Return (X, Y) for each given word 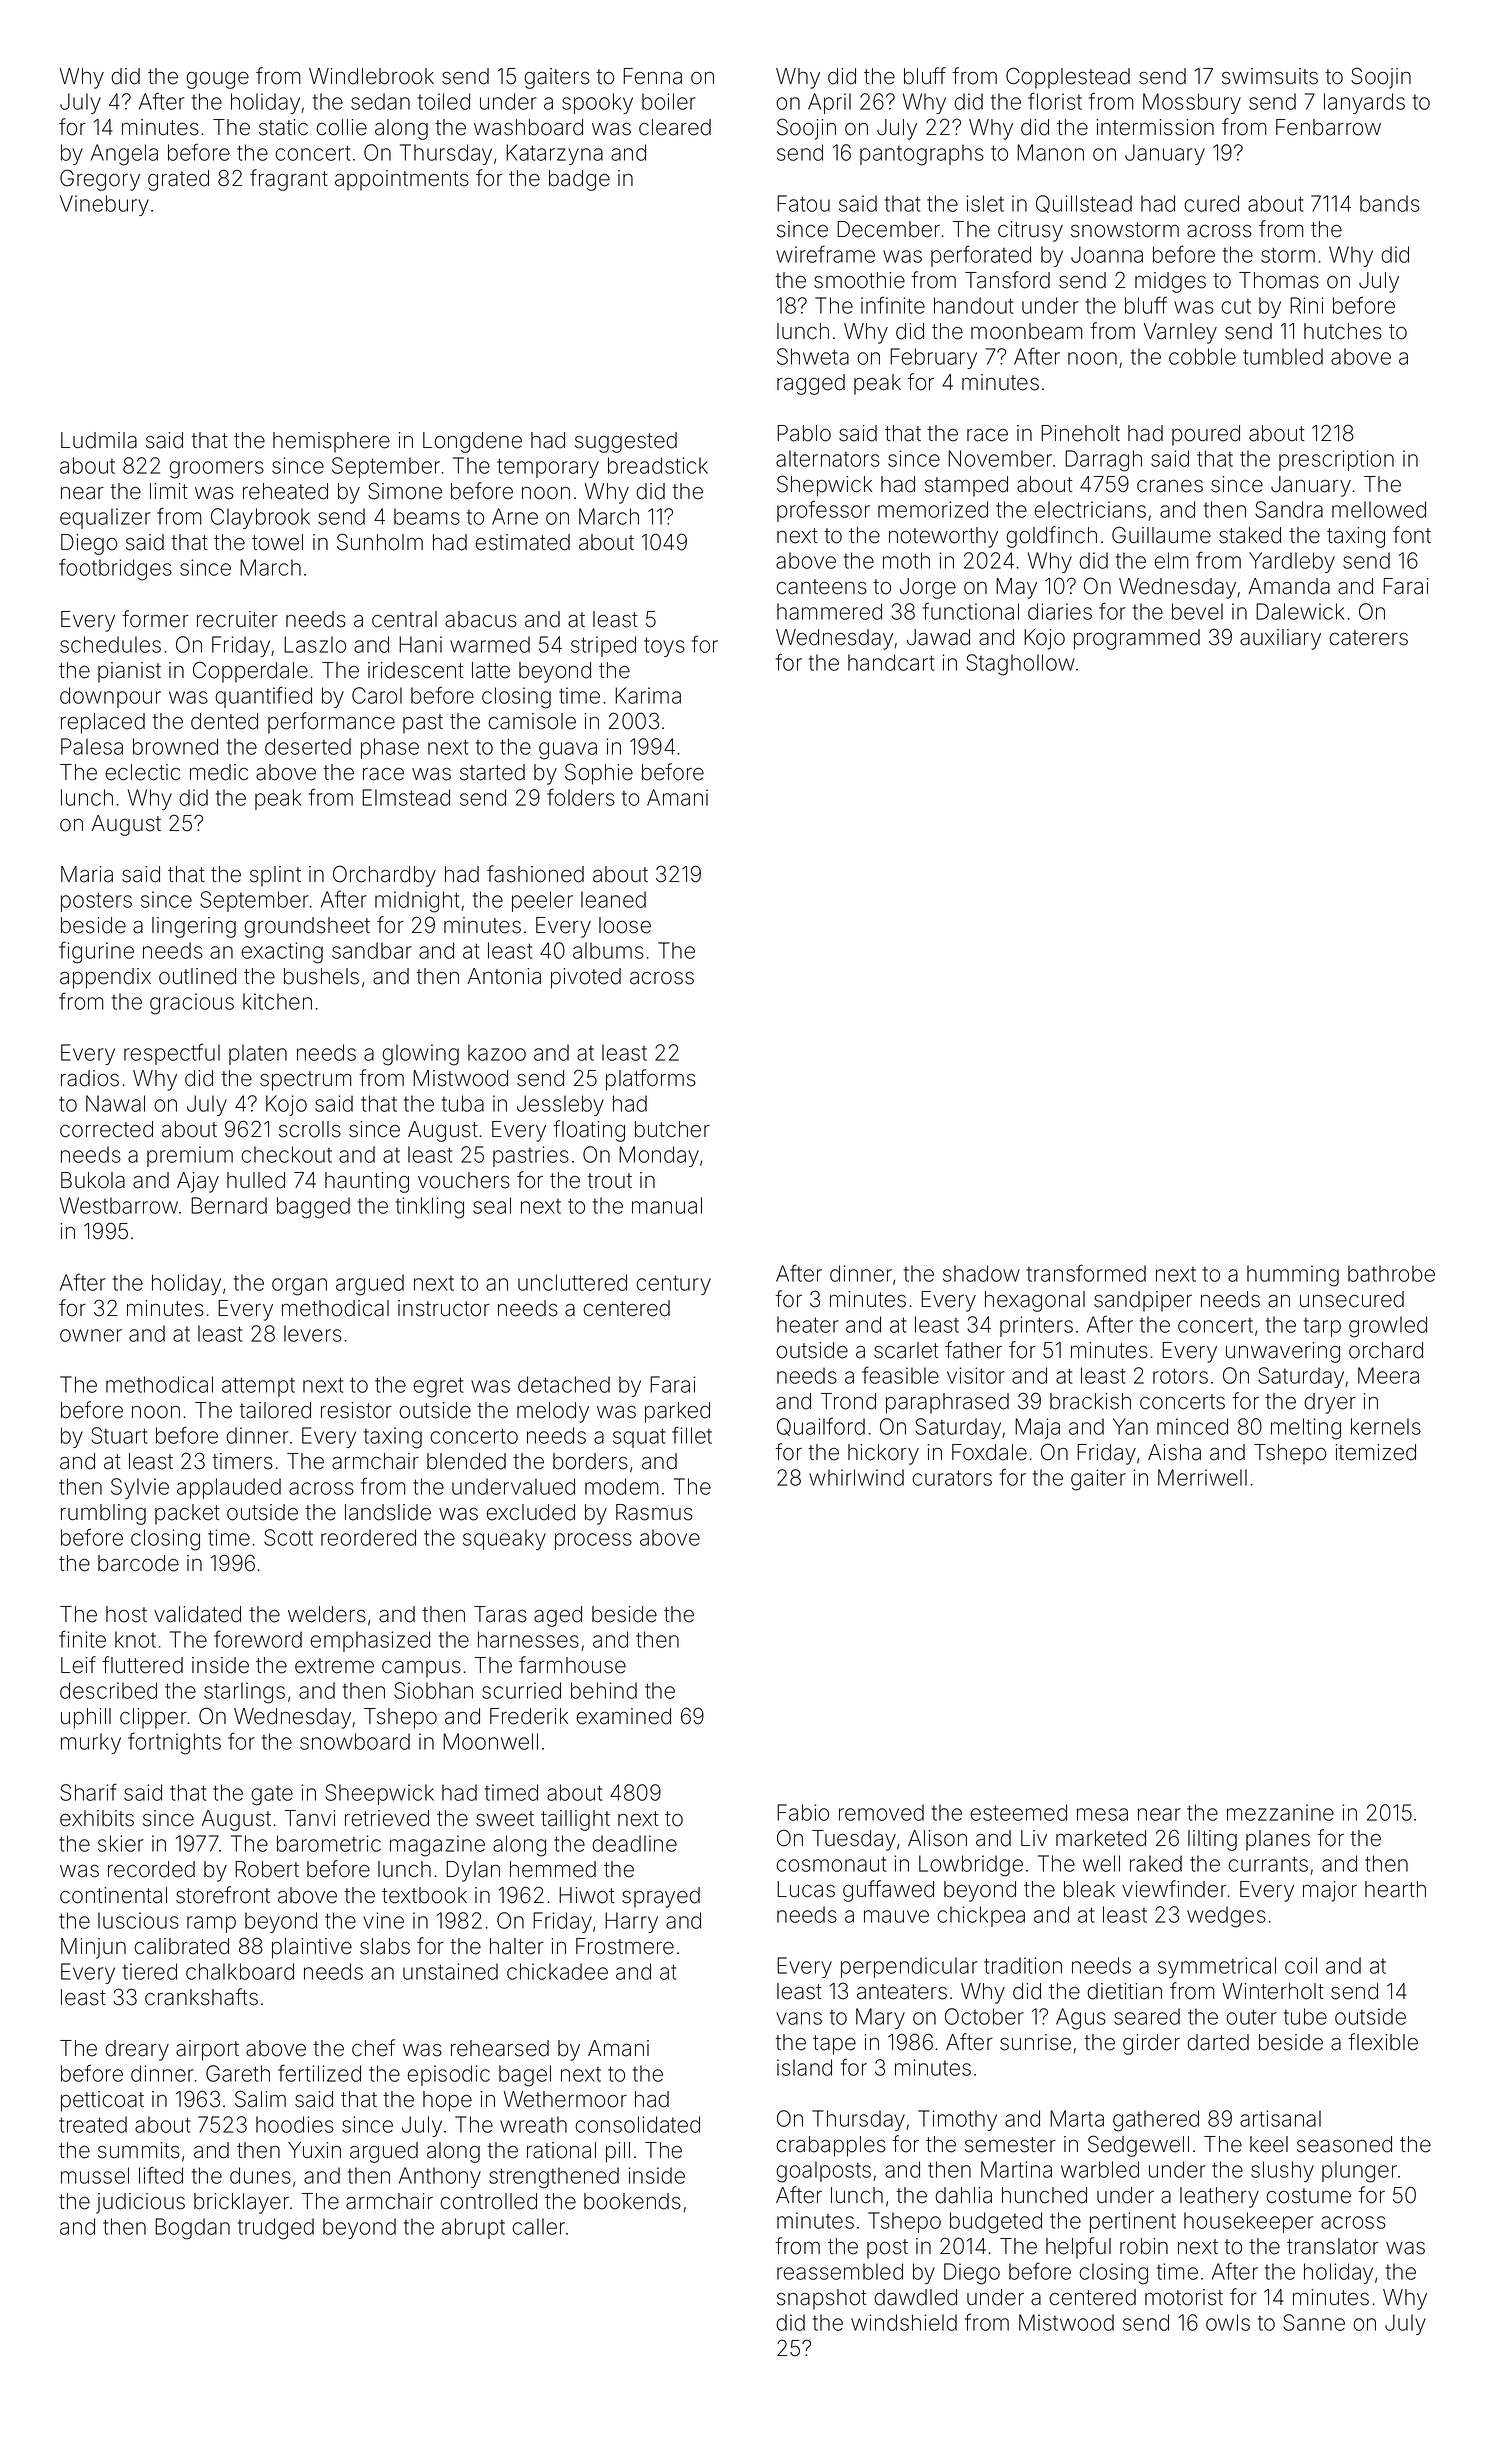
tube (1305, 2016)
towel (277, 542)
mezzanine (1280, 1812)
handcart (891, 662)
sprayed (661, 1897)
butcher (672, 1129)
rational (561, 2150)
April (829, 103)
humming (1293, 1276)
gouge (217, 80)
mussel (95, 2175)
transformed (1086, 1273)
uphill (86, 1718)
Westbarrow (119, 1205)
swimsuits (1270, 76)
